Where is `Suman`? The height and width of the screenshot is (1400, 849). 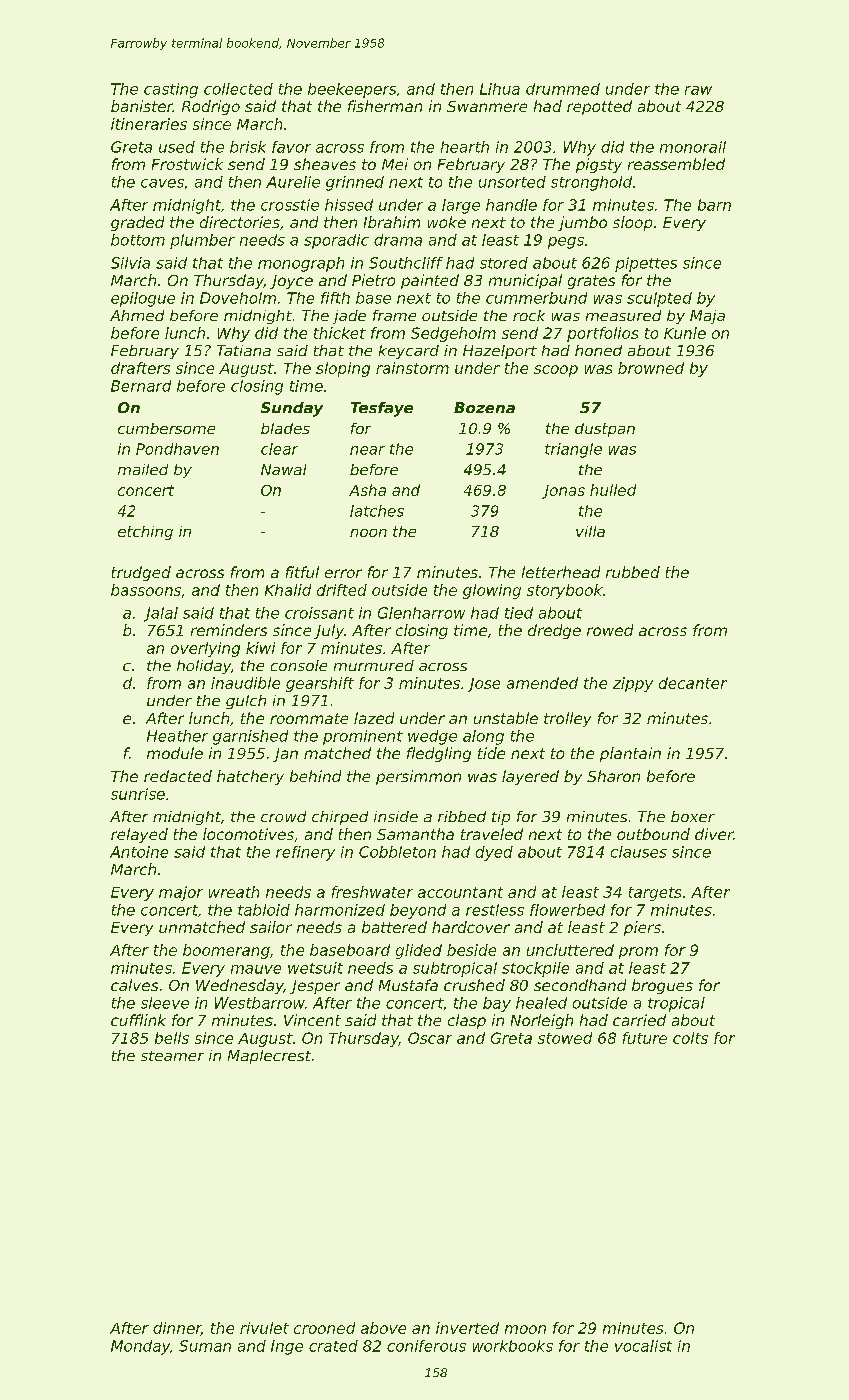 Suman is located at coordinates (205, 1346).
